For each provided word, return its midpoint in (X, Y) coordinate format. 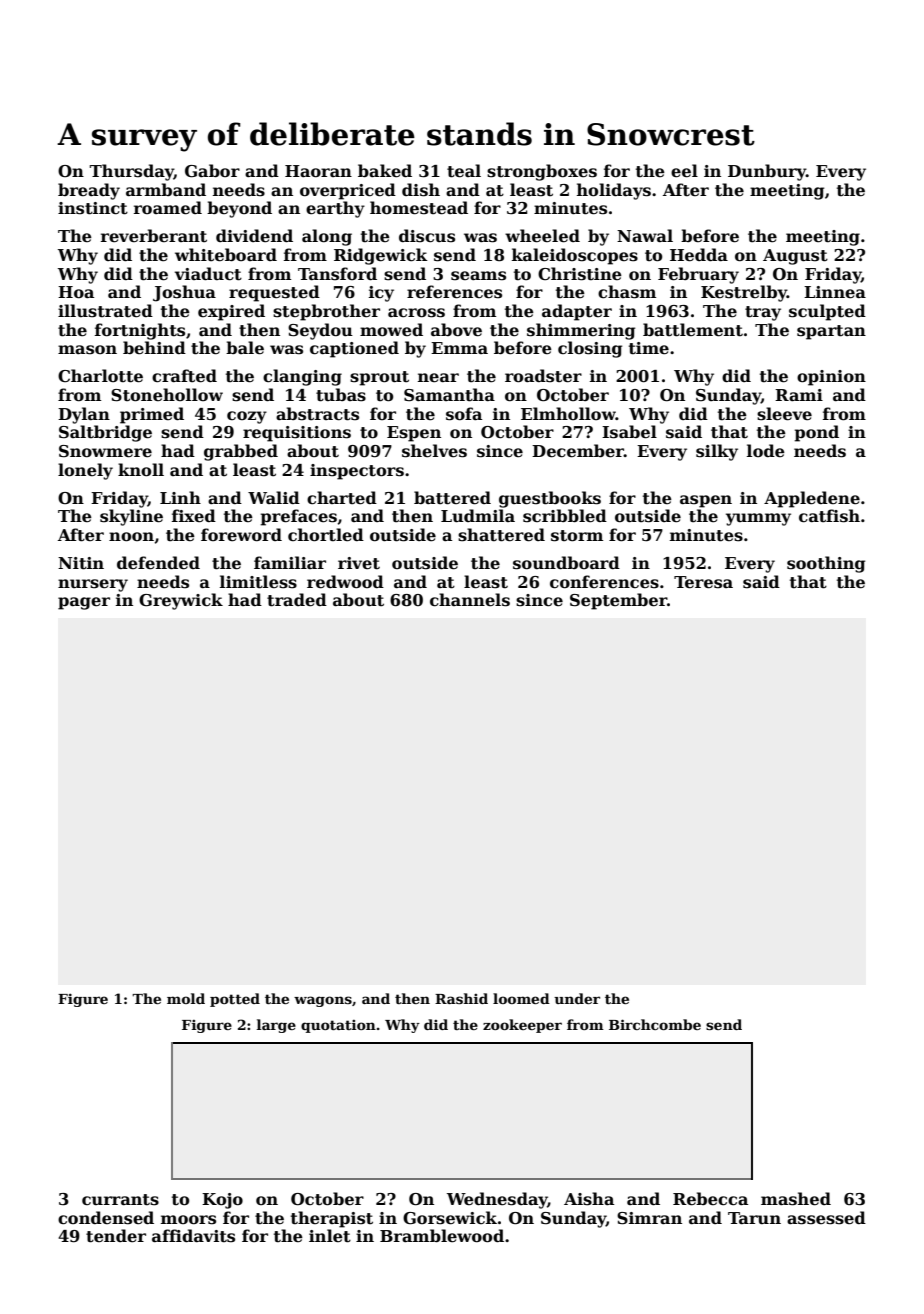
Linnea (835, 292)
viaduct (208, 274)
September (618, 601)
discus (427, 236)
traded (297, 600)
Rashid (461, 998)
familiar (290, 562)
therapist (332, 1219)
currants (120, 1200)
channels (470, 600)
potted (235, 1000)
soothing (826, 564)
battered (452, 498)
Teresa (703, 582)
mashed (796, 1199)
